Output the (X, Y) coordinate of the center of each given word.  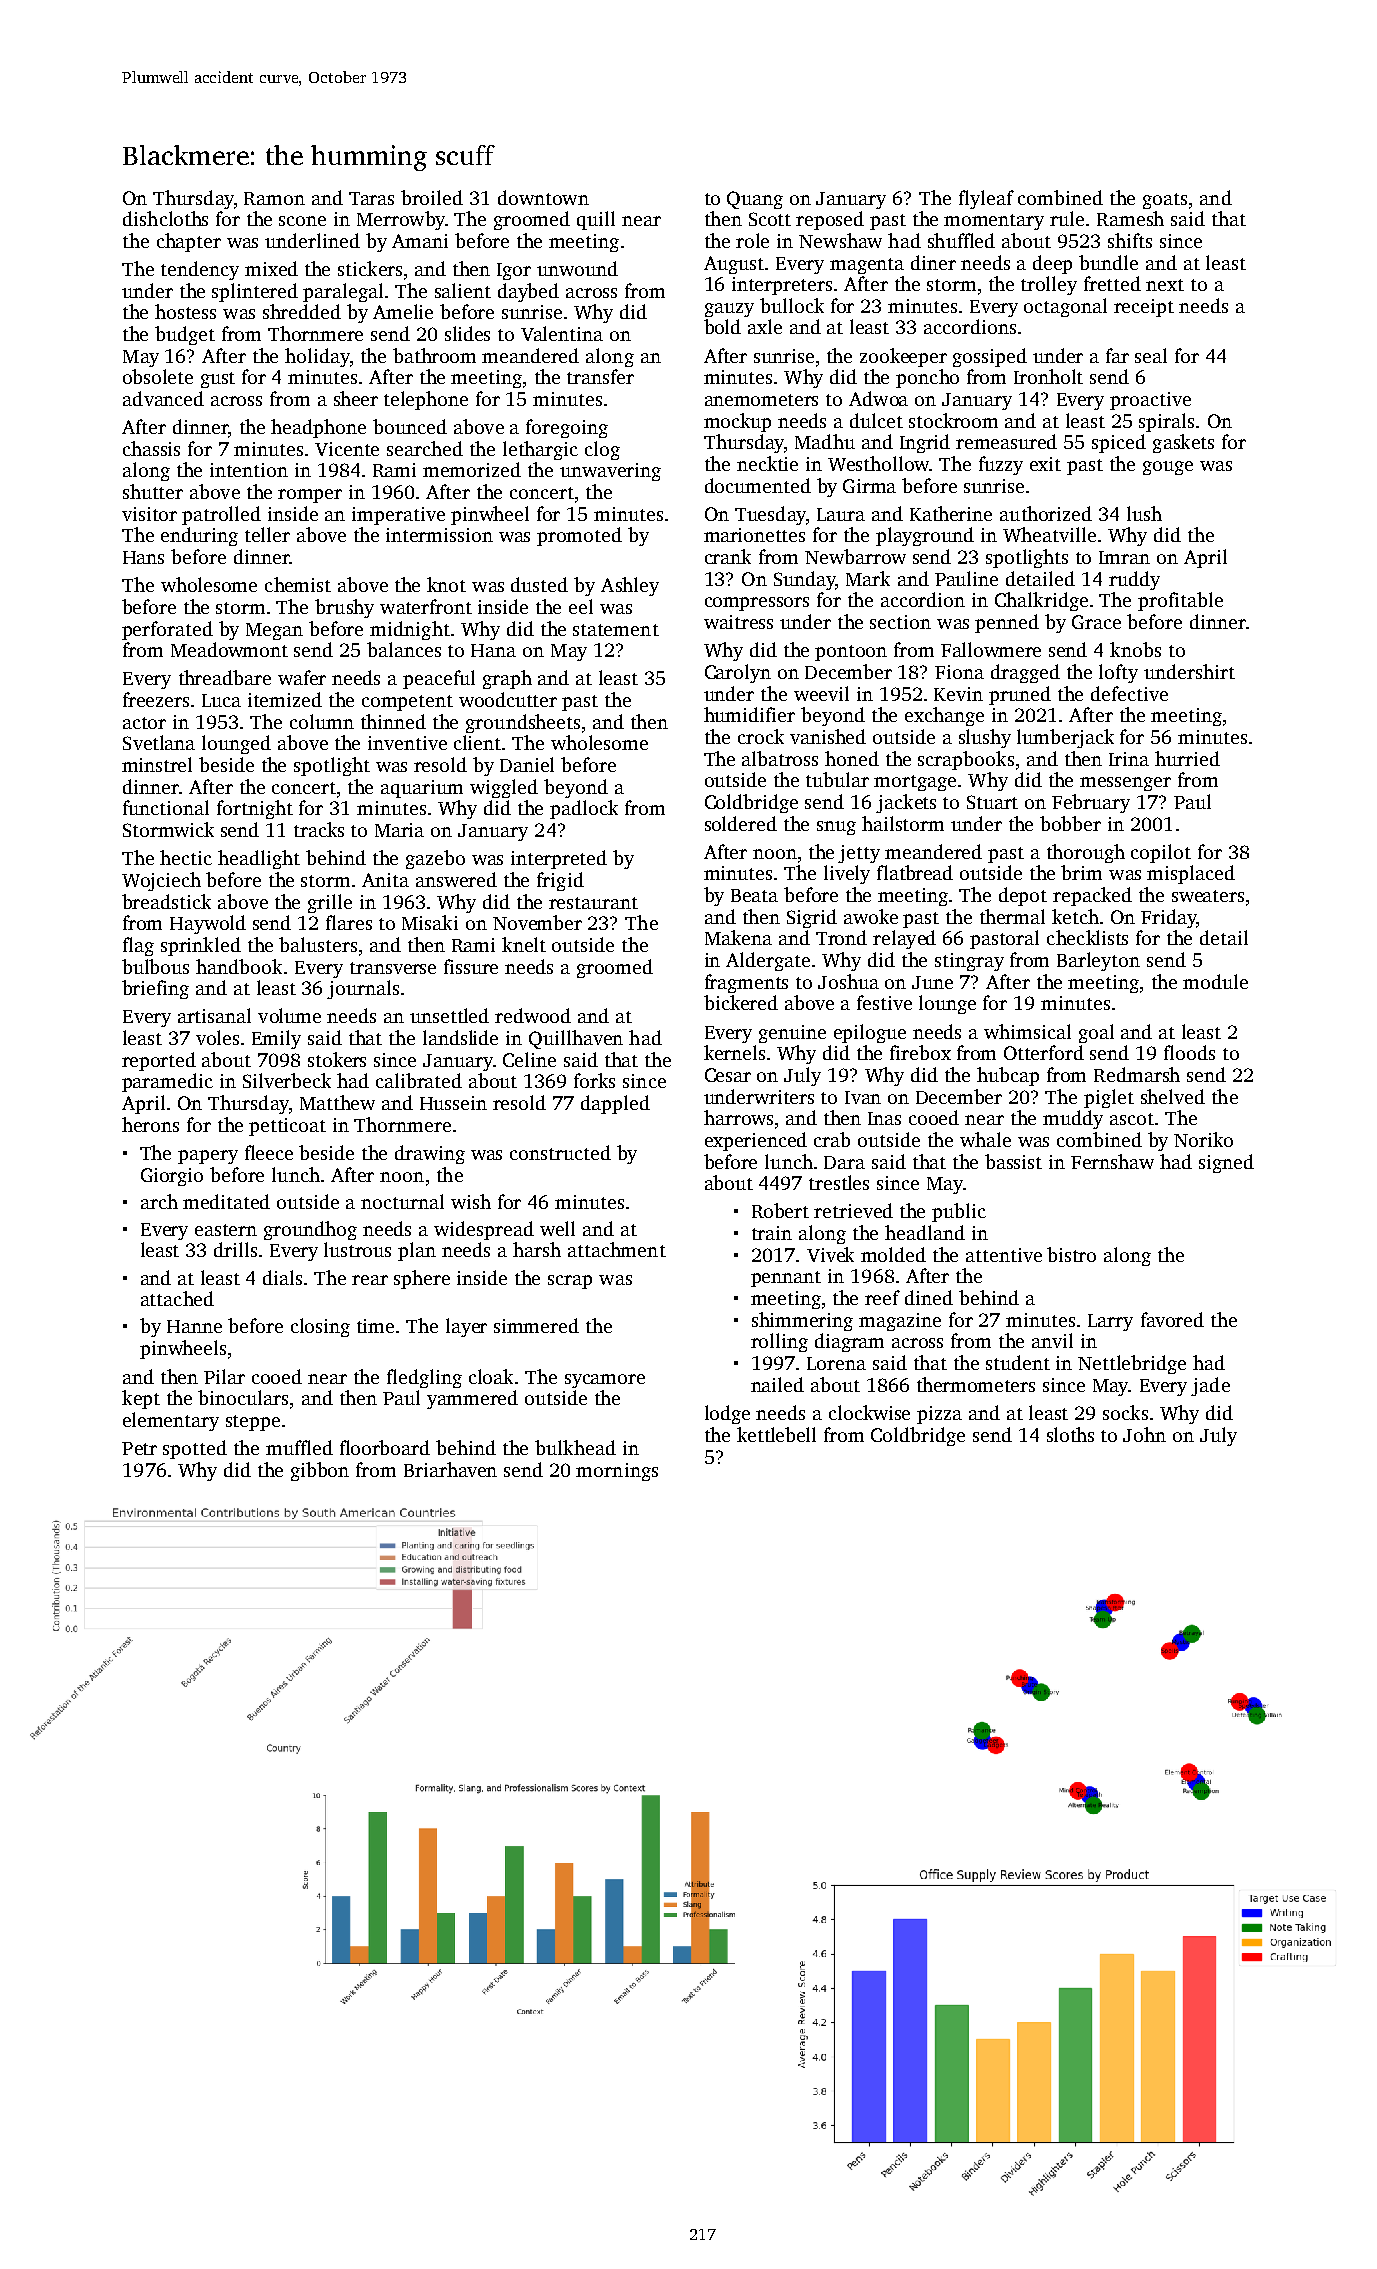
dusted (539, 584)
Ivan (863, 1097)
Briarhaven (450, 1469)
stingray (969, 962)
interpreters (782, 286)
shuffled (961, 240)
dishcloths (165, 218)
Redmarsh (1137, 1074)
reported (159, 1061)
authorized (1046, 513)
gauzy (729, 310)
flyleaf (986, 199)
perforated (167, 630)
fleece (269, 1152)
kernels (734, 1052)
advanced (163, 398)
